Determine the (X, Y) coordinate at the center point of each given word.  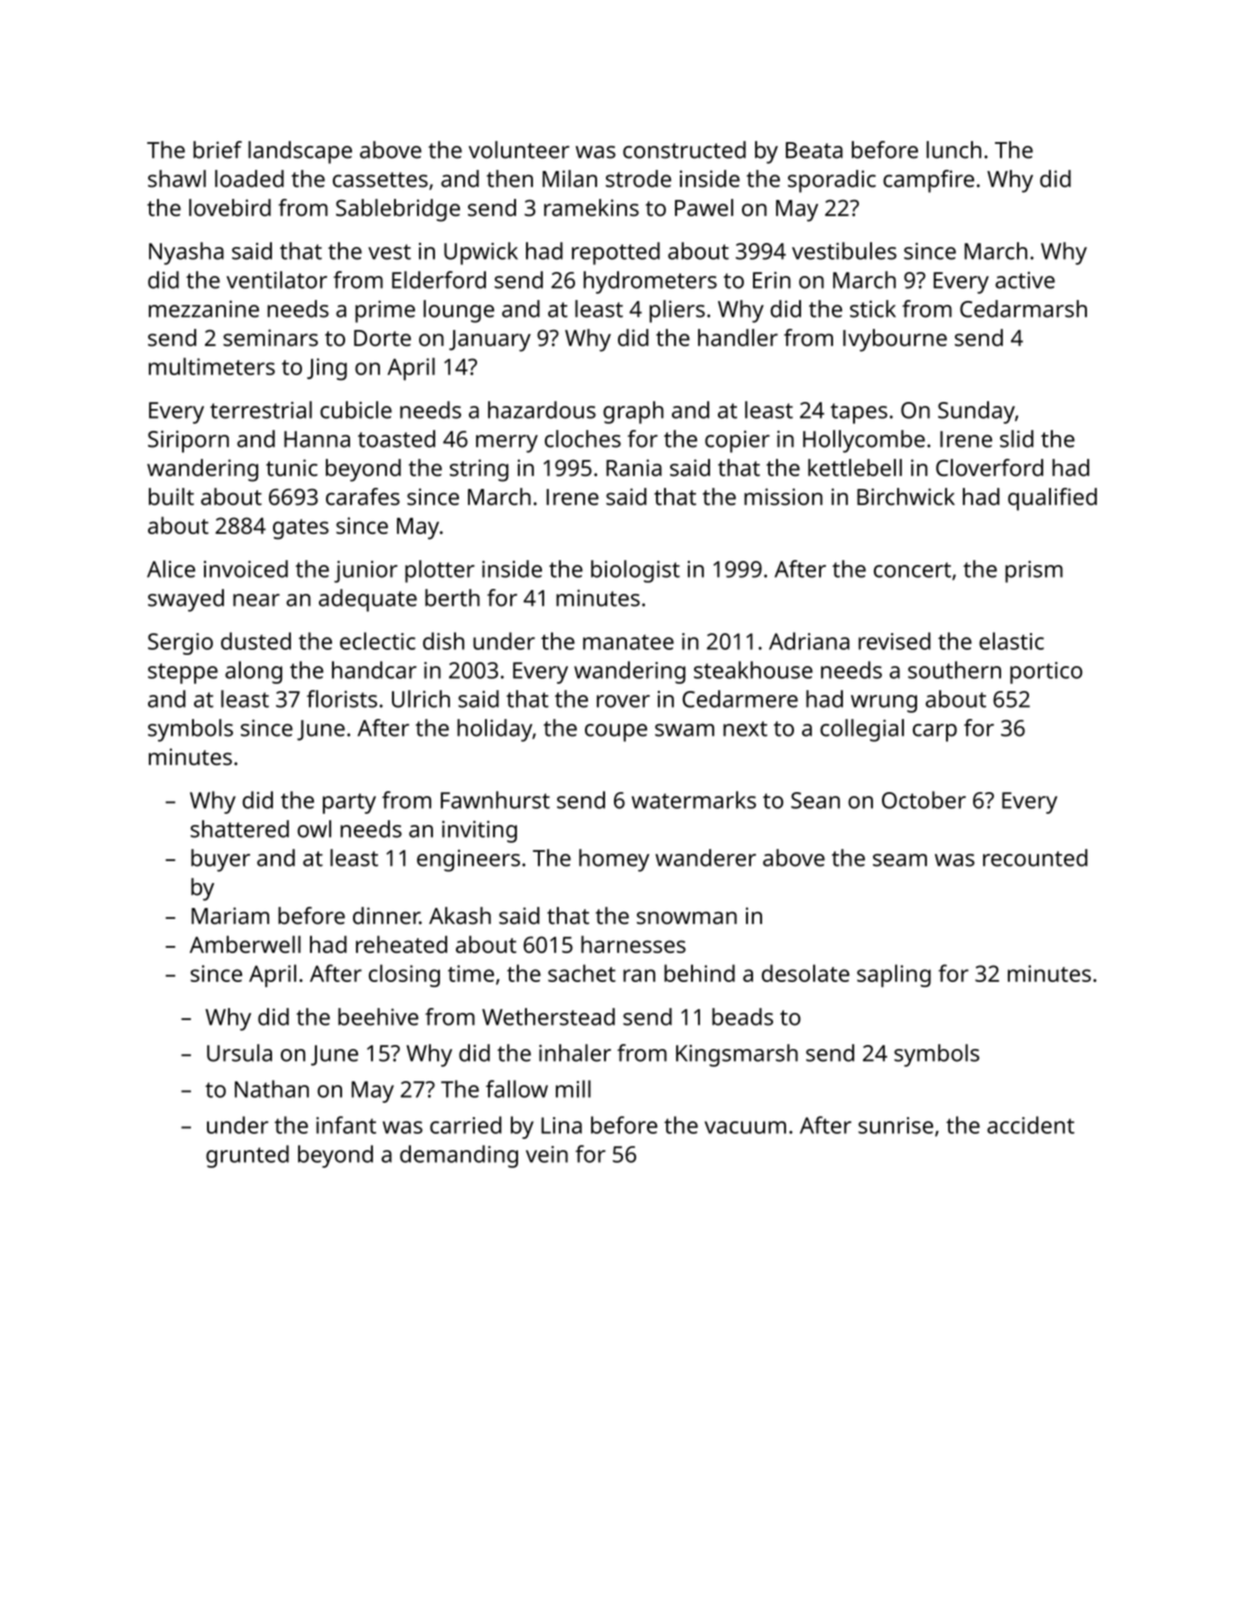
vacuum (745, 1127)
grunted (247, 1156)
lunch (954, 150)
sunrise (895, 1125)
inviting (479, 832)
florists (342, 699)
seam (900, 860)
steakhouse (753, 670)
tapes (859, 413)
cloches (583, 439)
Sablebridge (398, 210)
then (510, 178)
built (171, 496)
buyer (220, 860)
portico (1046, 673)
